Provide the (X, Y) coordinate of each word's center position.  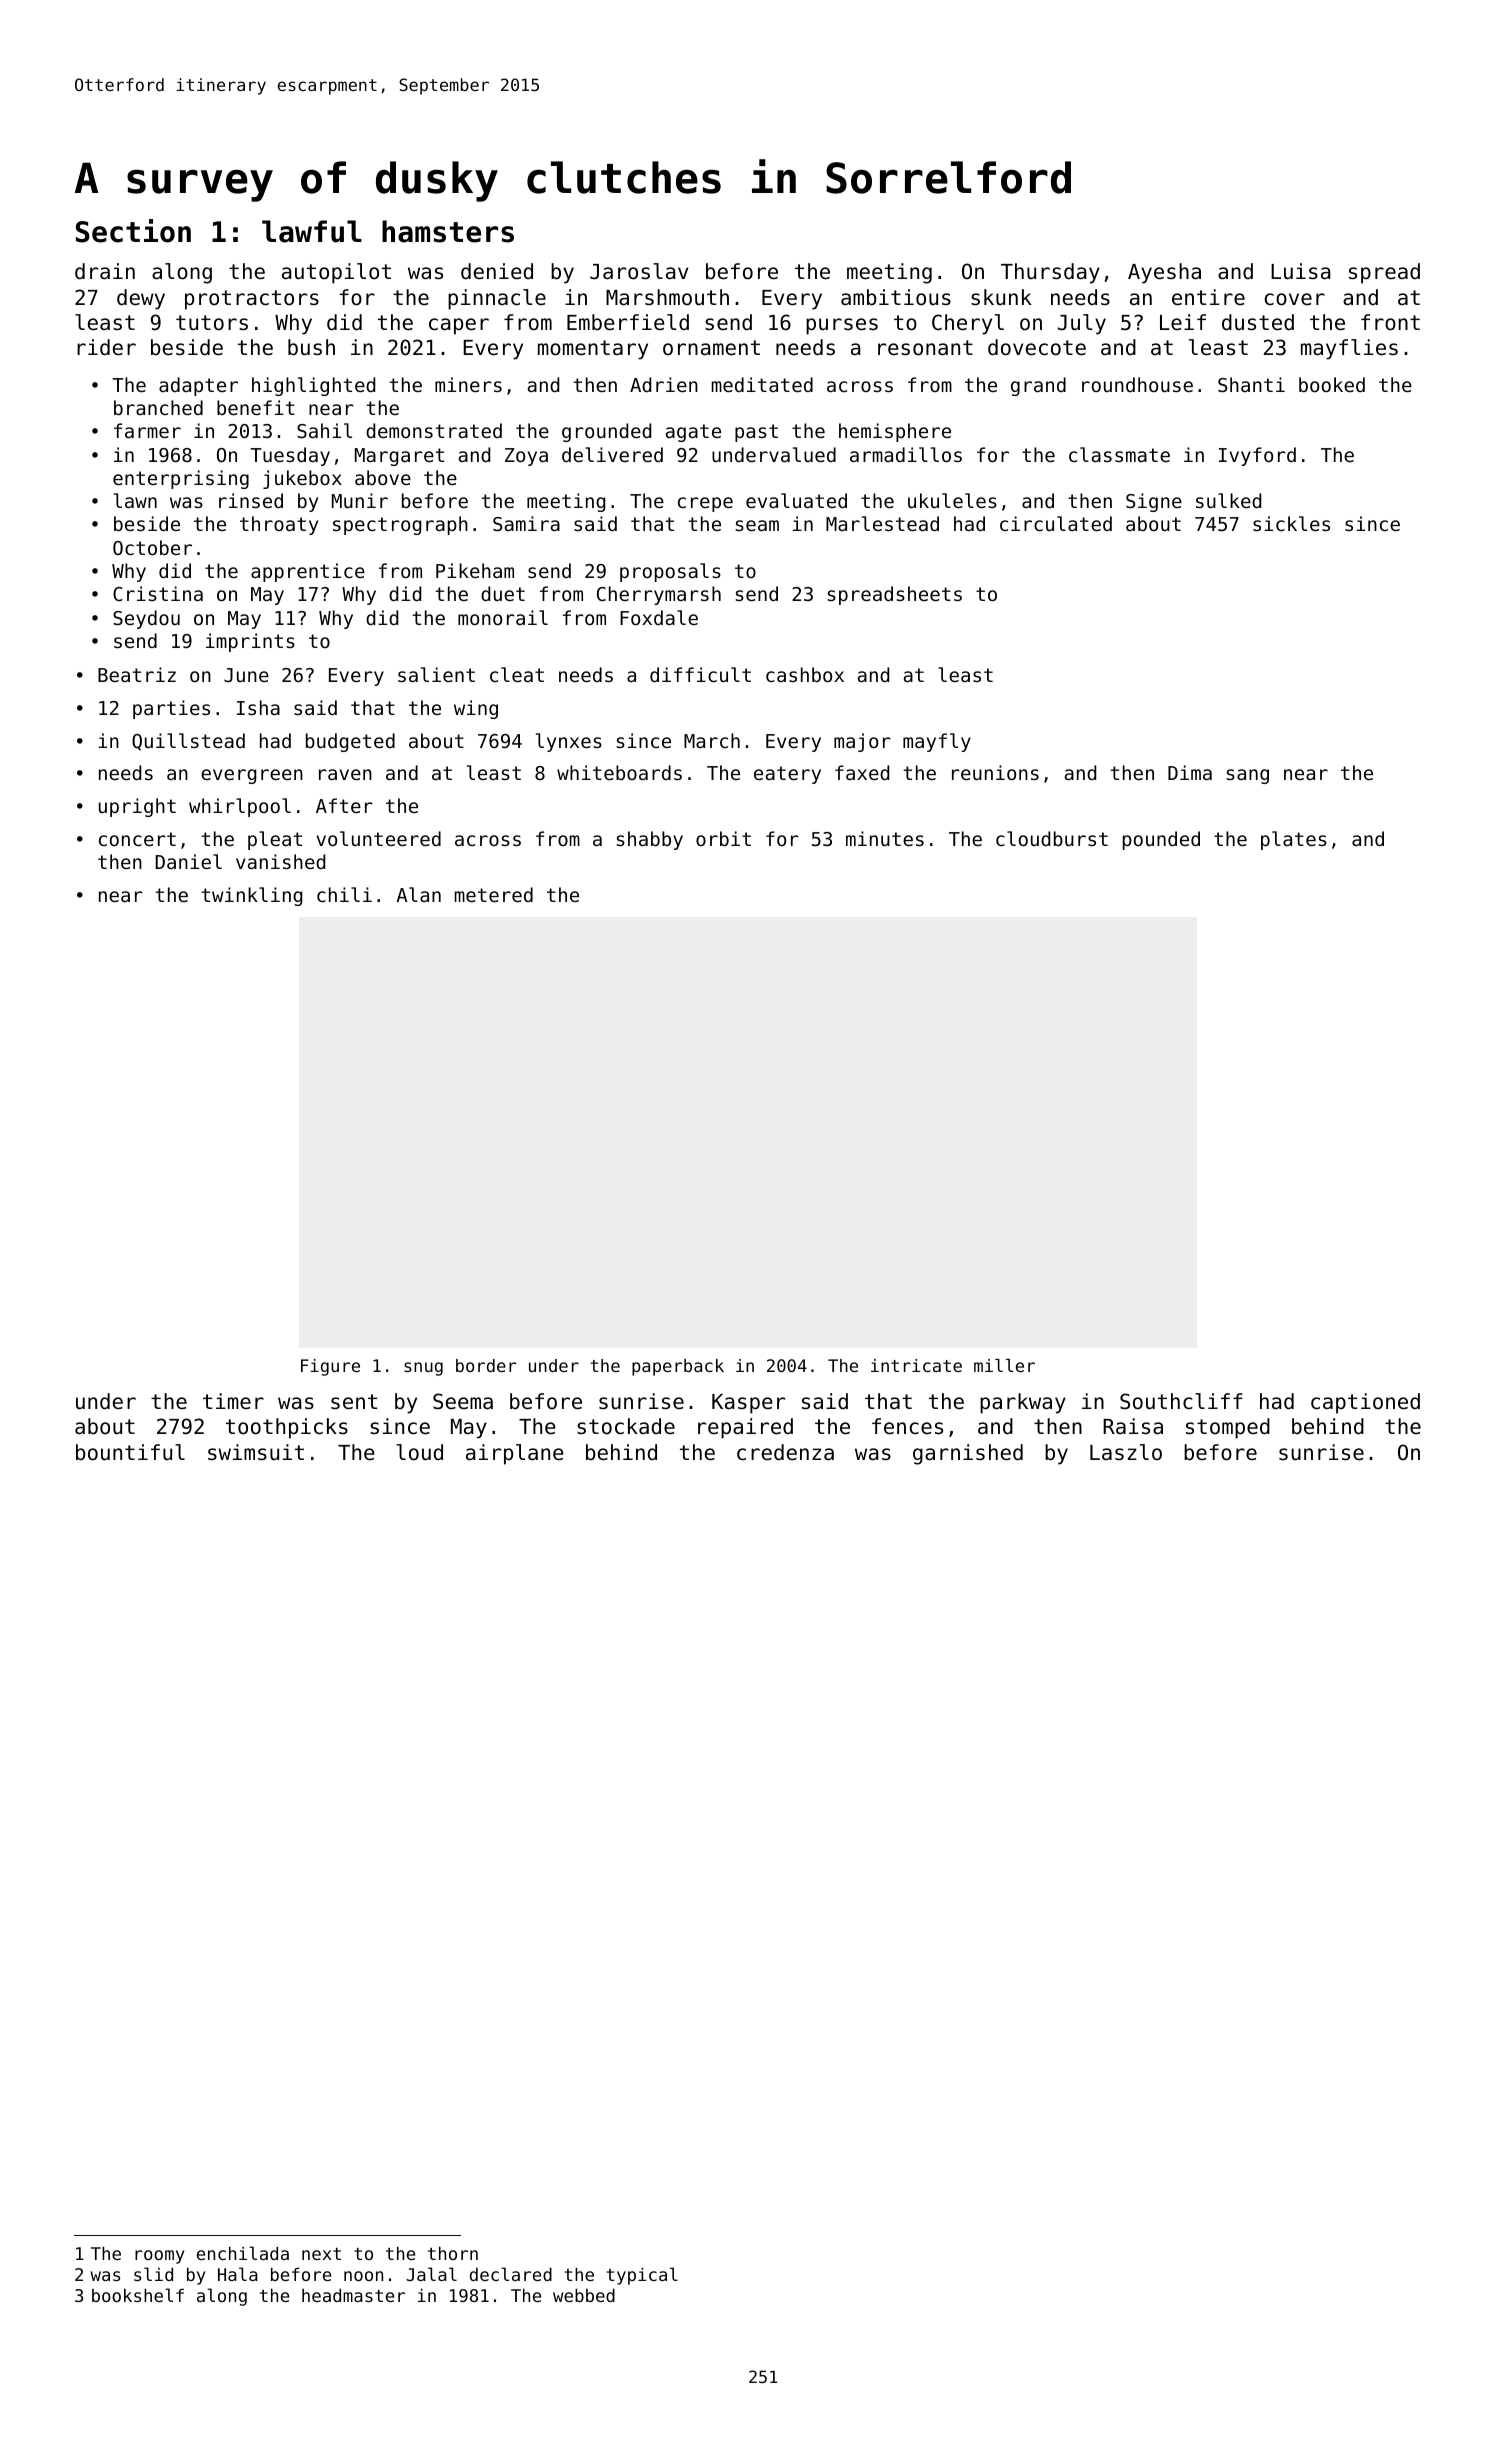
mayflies (1349, 349)
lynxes (569, 742)
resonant (925, 348)
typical (642, 2276)
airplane (515, 1454)
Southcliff (1181, 1401)
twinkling (252, 896)
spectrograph (400, 525)
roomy (160, 2257)
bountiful (130, 1452)
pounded (1161, 840)
